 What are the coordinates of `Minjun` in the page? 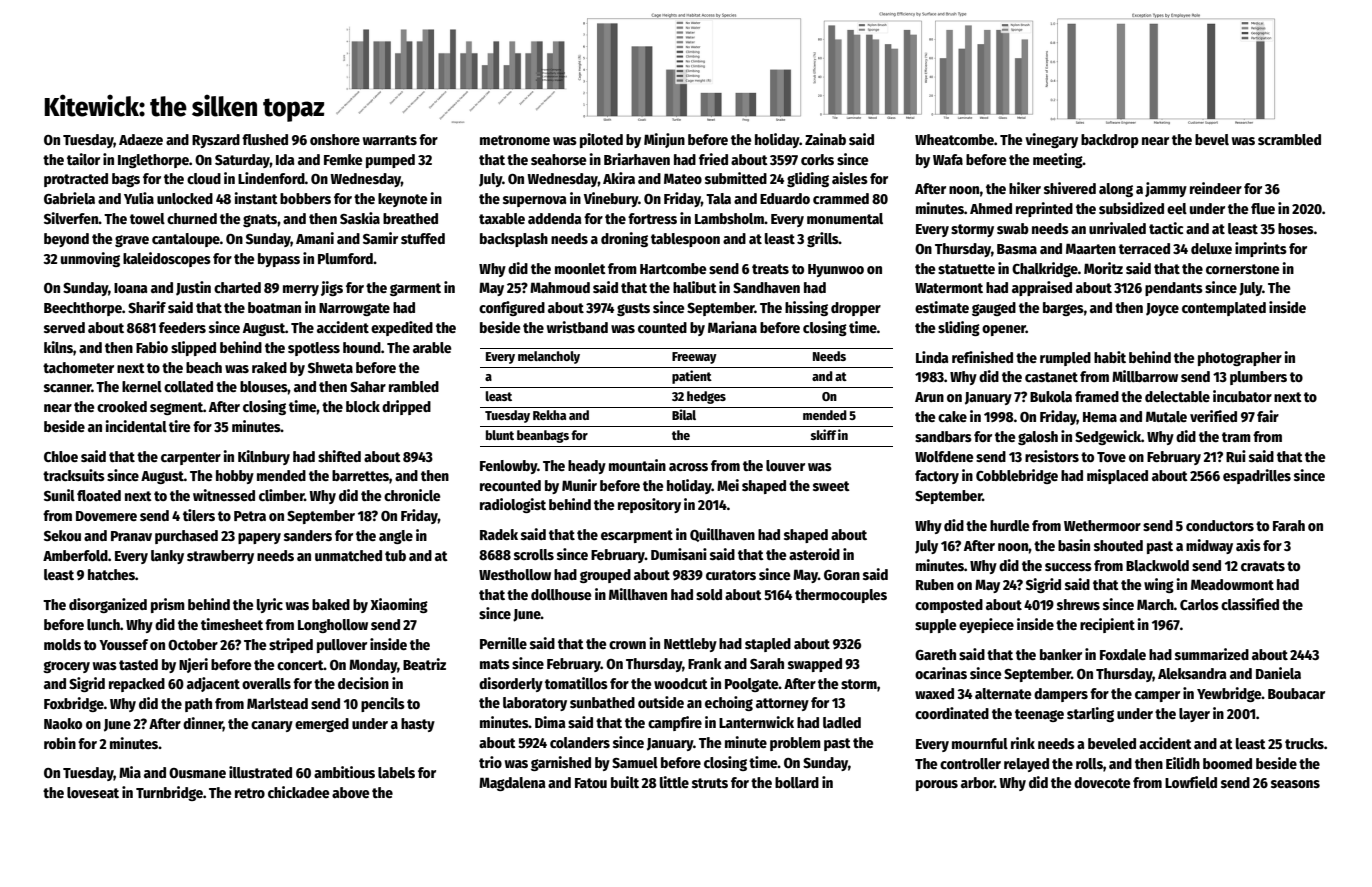 It's located at (664, 140).
